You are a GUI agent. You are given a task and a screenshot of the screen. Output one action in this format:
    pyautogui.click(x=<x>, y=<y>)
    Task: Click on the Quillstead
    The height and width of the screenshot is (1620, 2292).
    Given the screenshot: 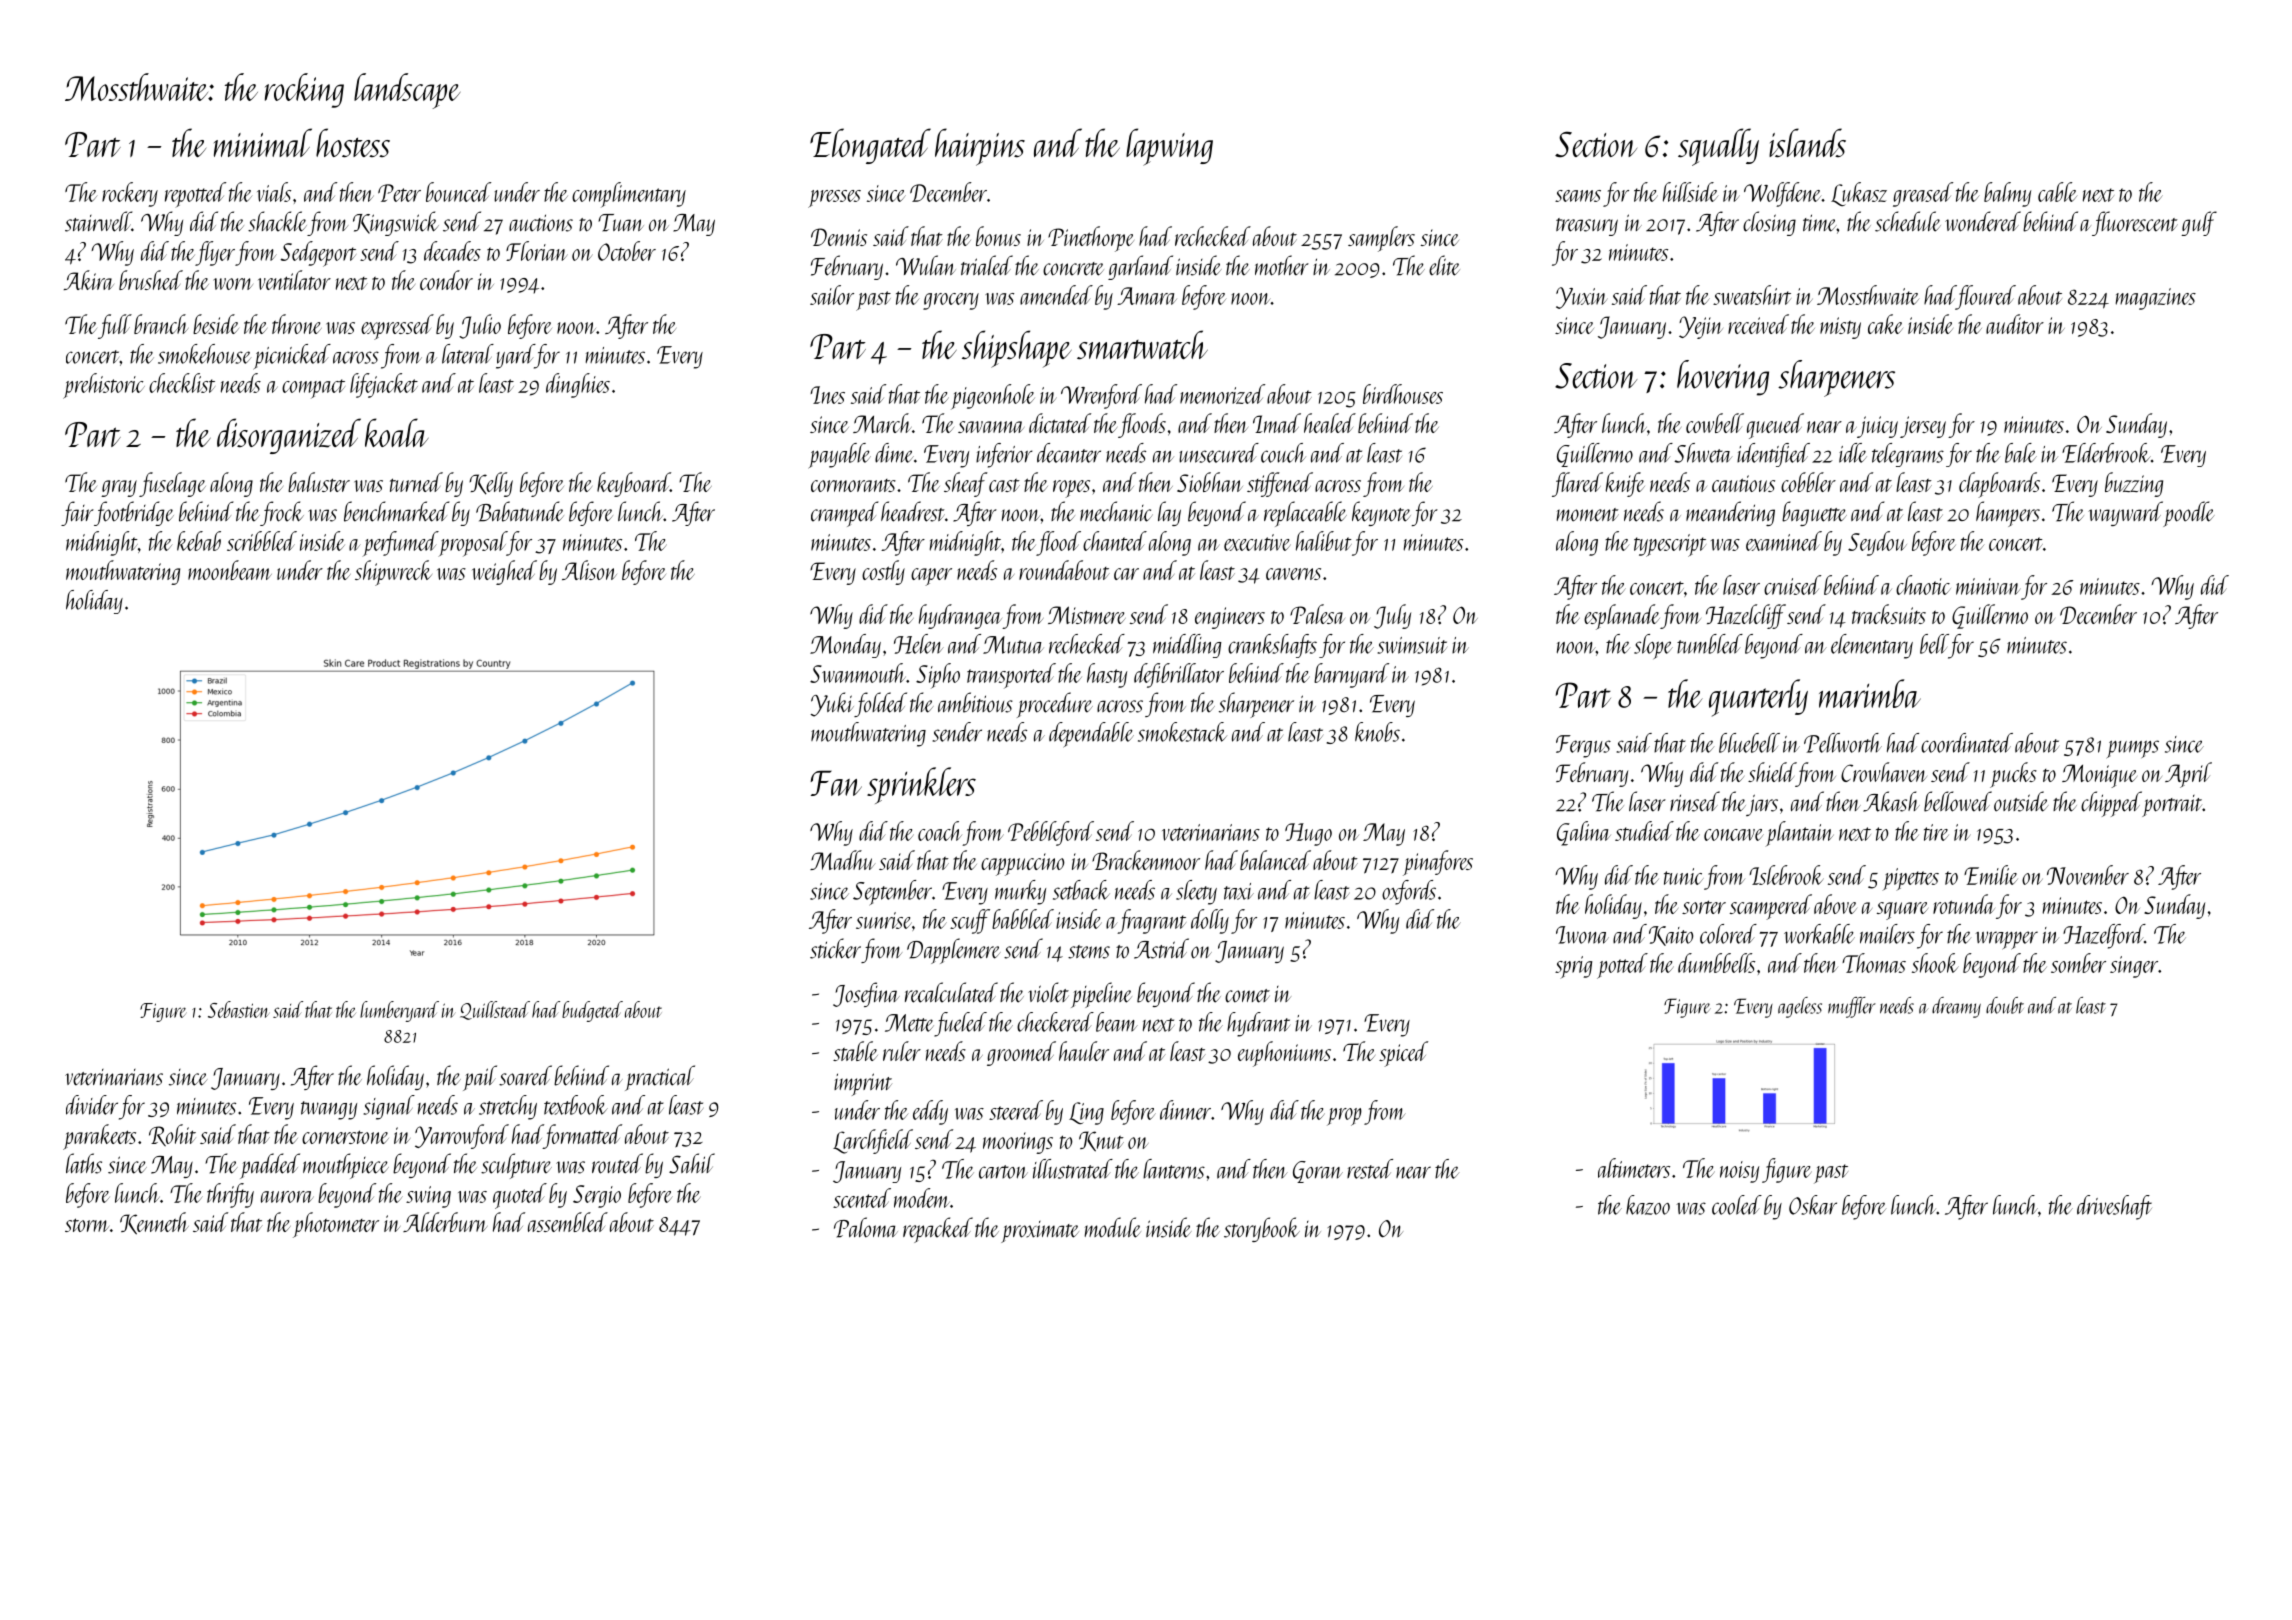 What is the action you would take?
    pyautogui.click(x=495, y=1010)
